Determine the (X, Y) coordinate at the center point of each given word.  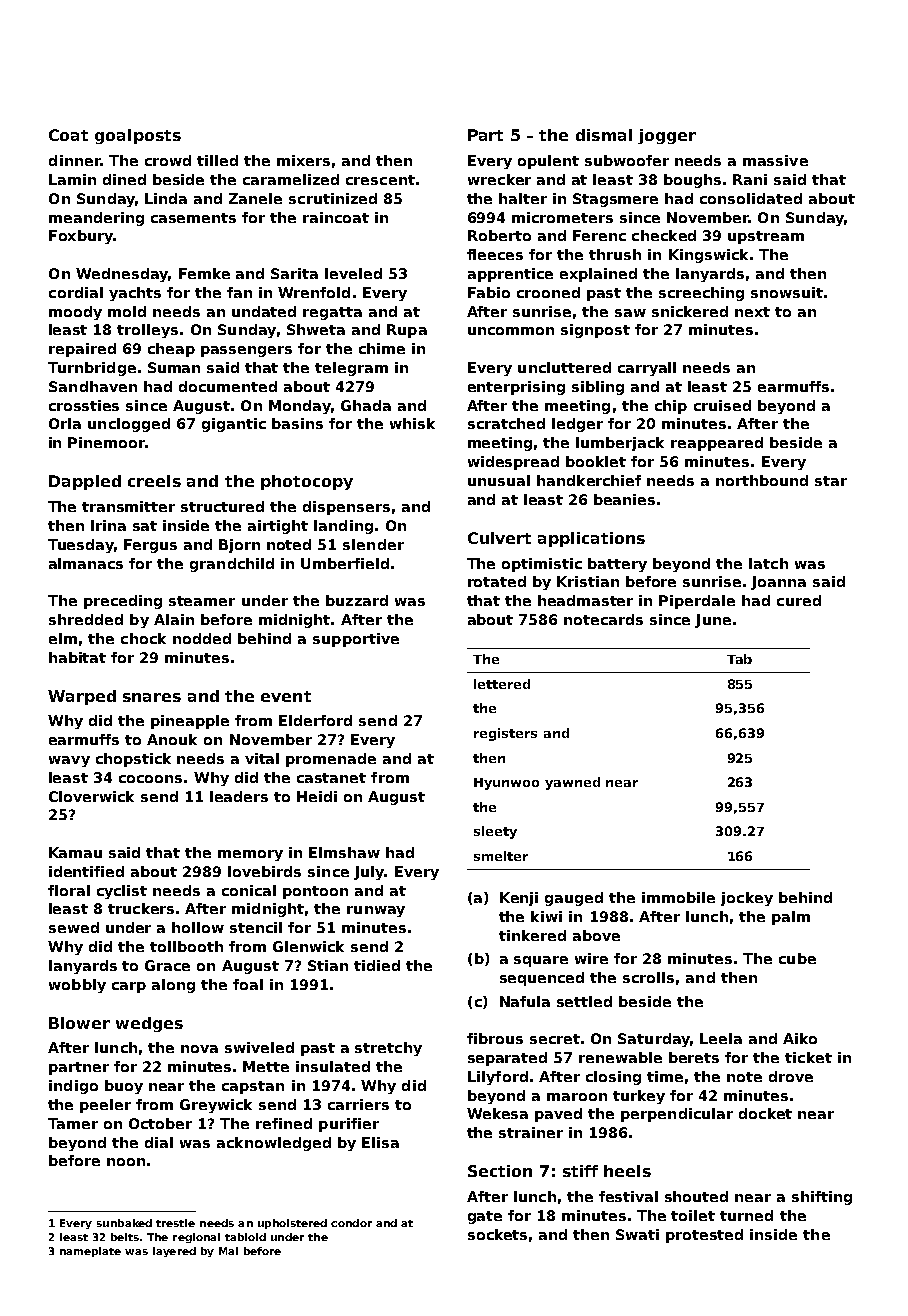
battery (617, 565)
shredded (86, 619)
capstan (253, 1087)
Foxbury (81, 237)
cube (797, 958)
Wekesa (497, 1113)
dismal (604, 135)
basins (297, 423)
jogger (667, 136)
